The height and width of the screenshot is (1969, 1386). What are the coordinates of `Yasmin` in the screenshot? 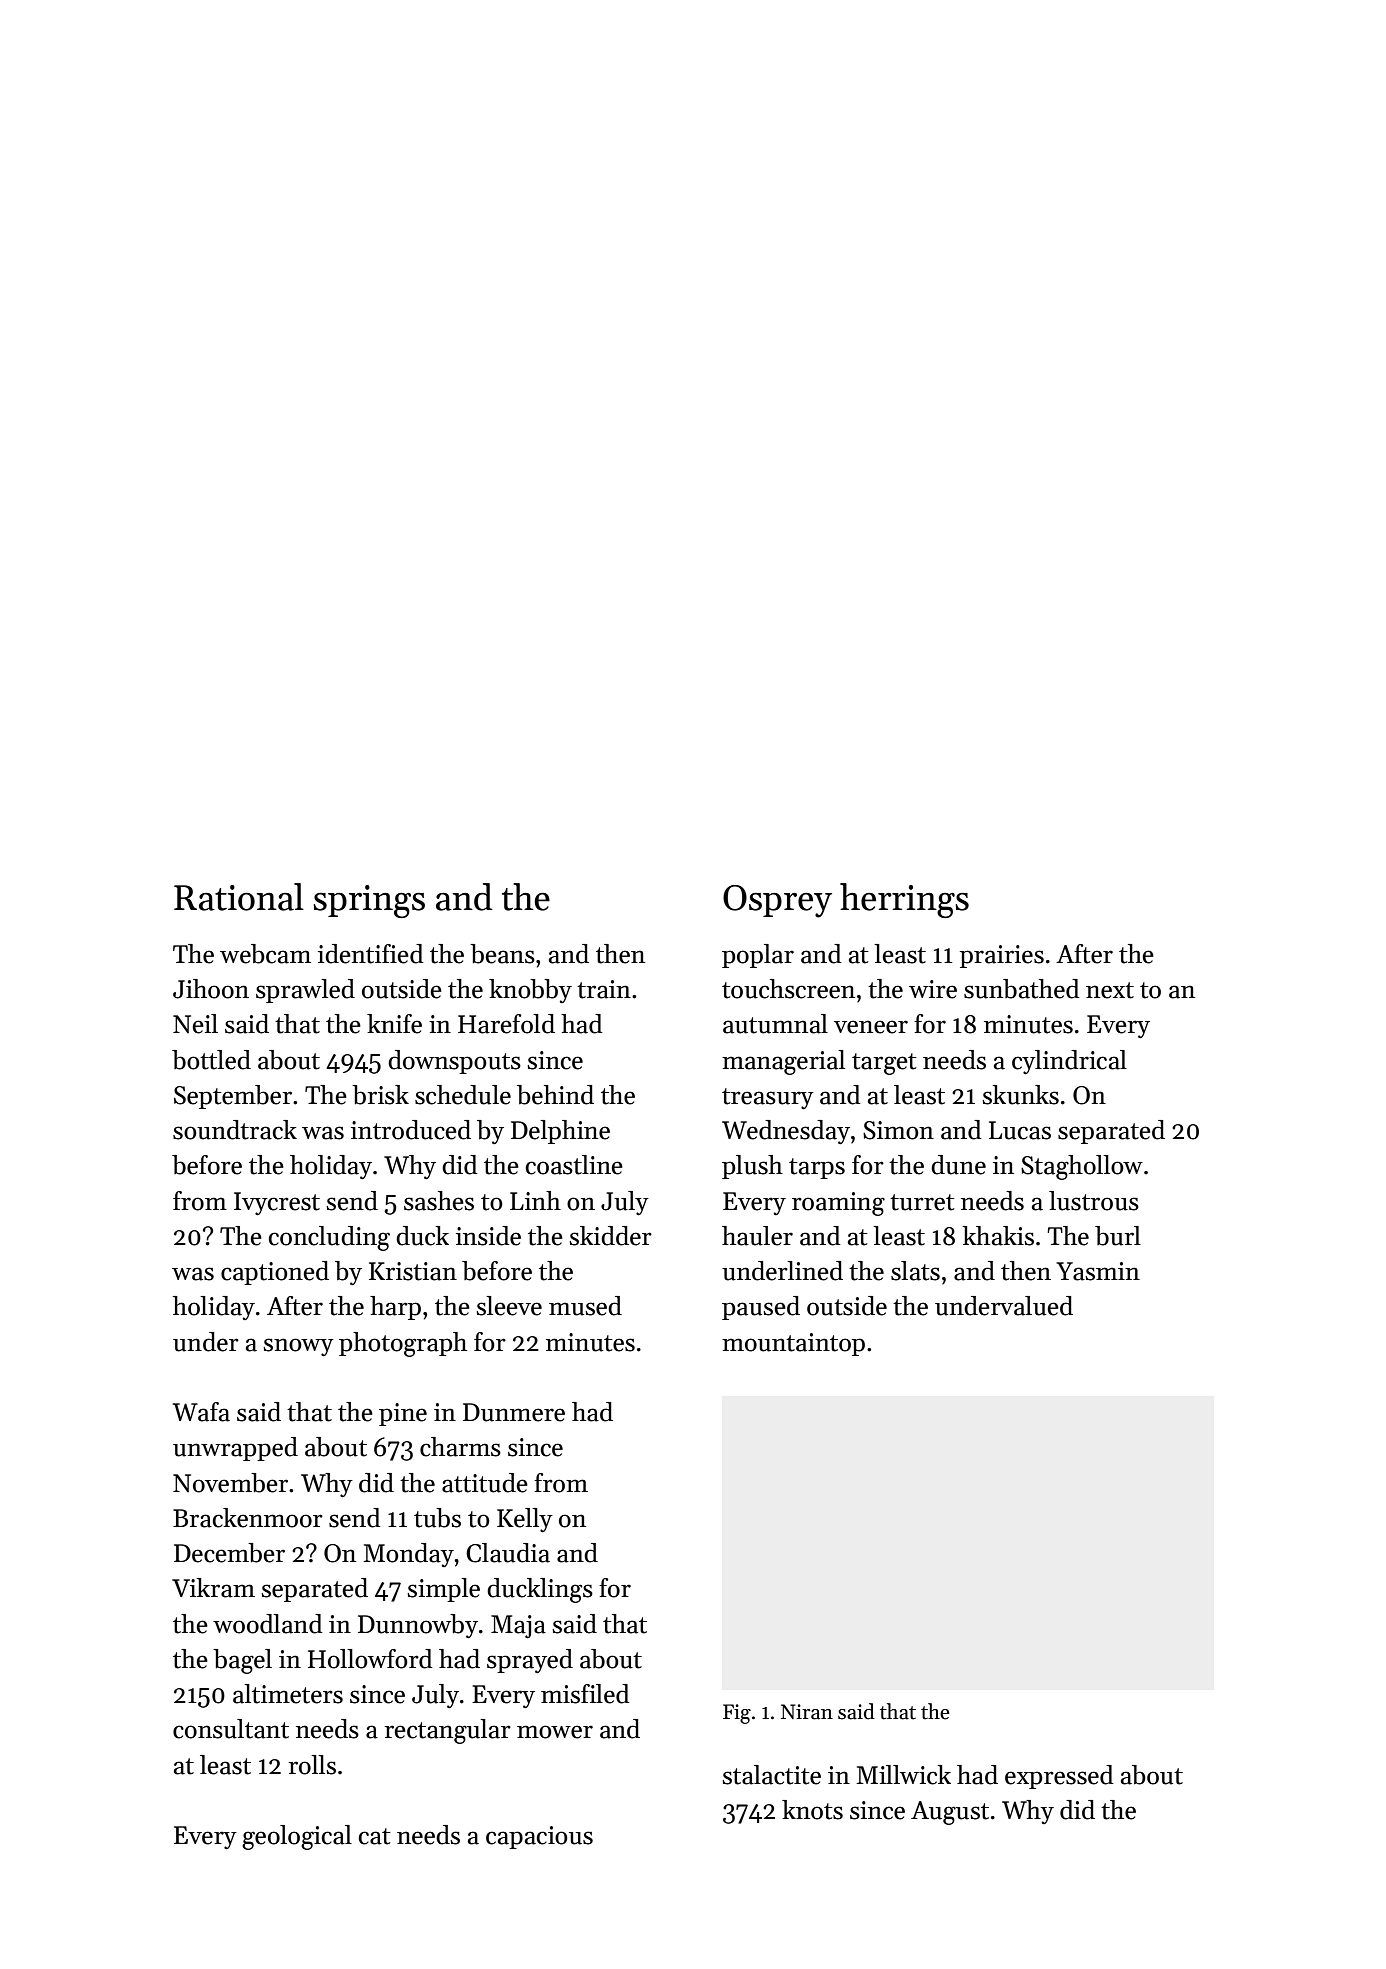 It's located at (1098, 1271).
